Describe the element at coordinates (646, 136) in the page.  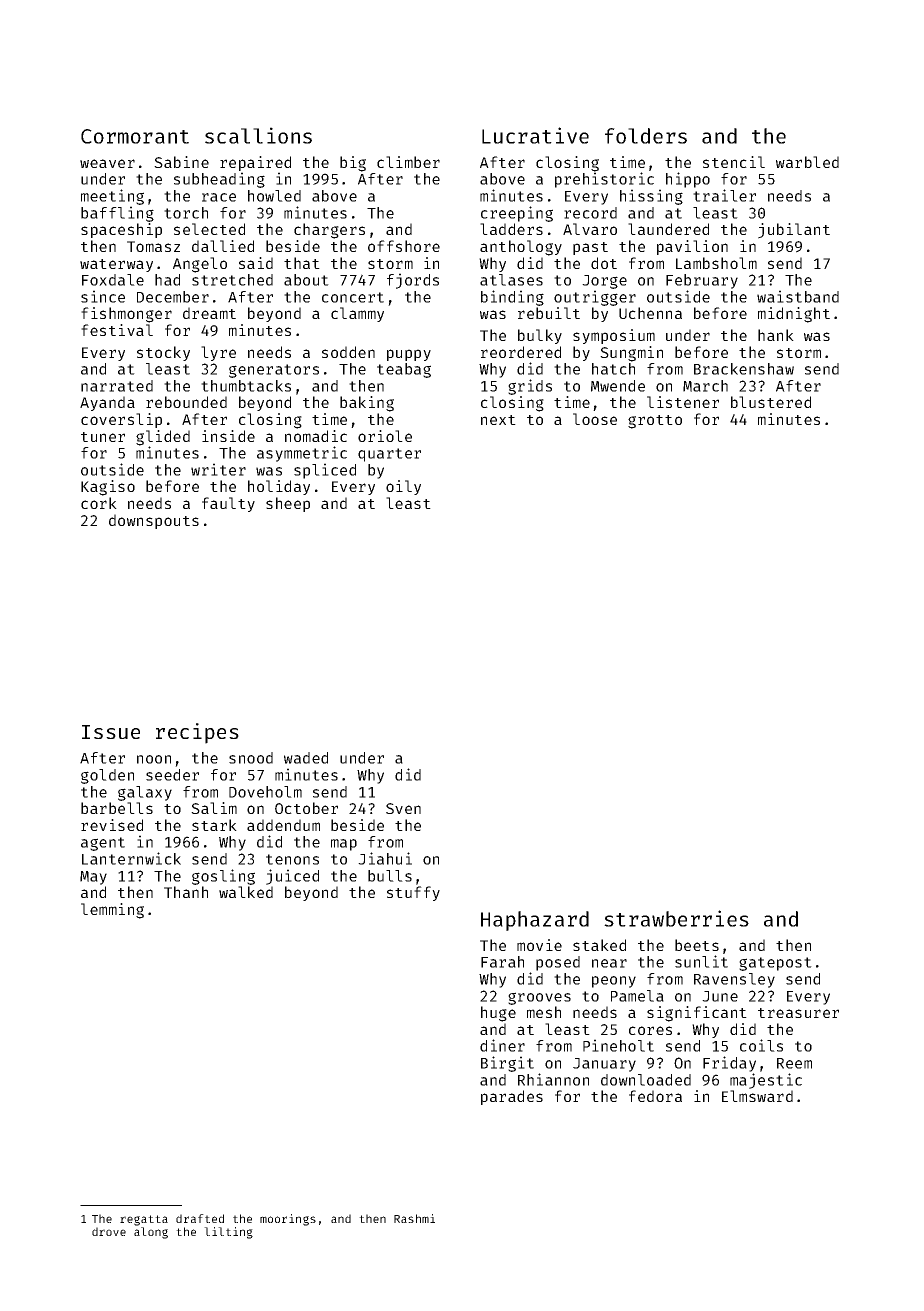
I see `folders` at that location.
